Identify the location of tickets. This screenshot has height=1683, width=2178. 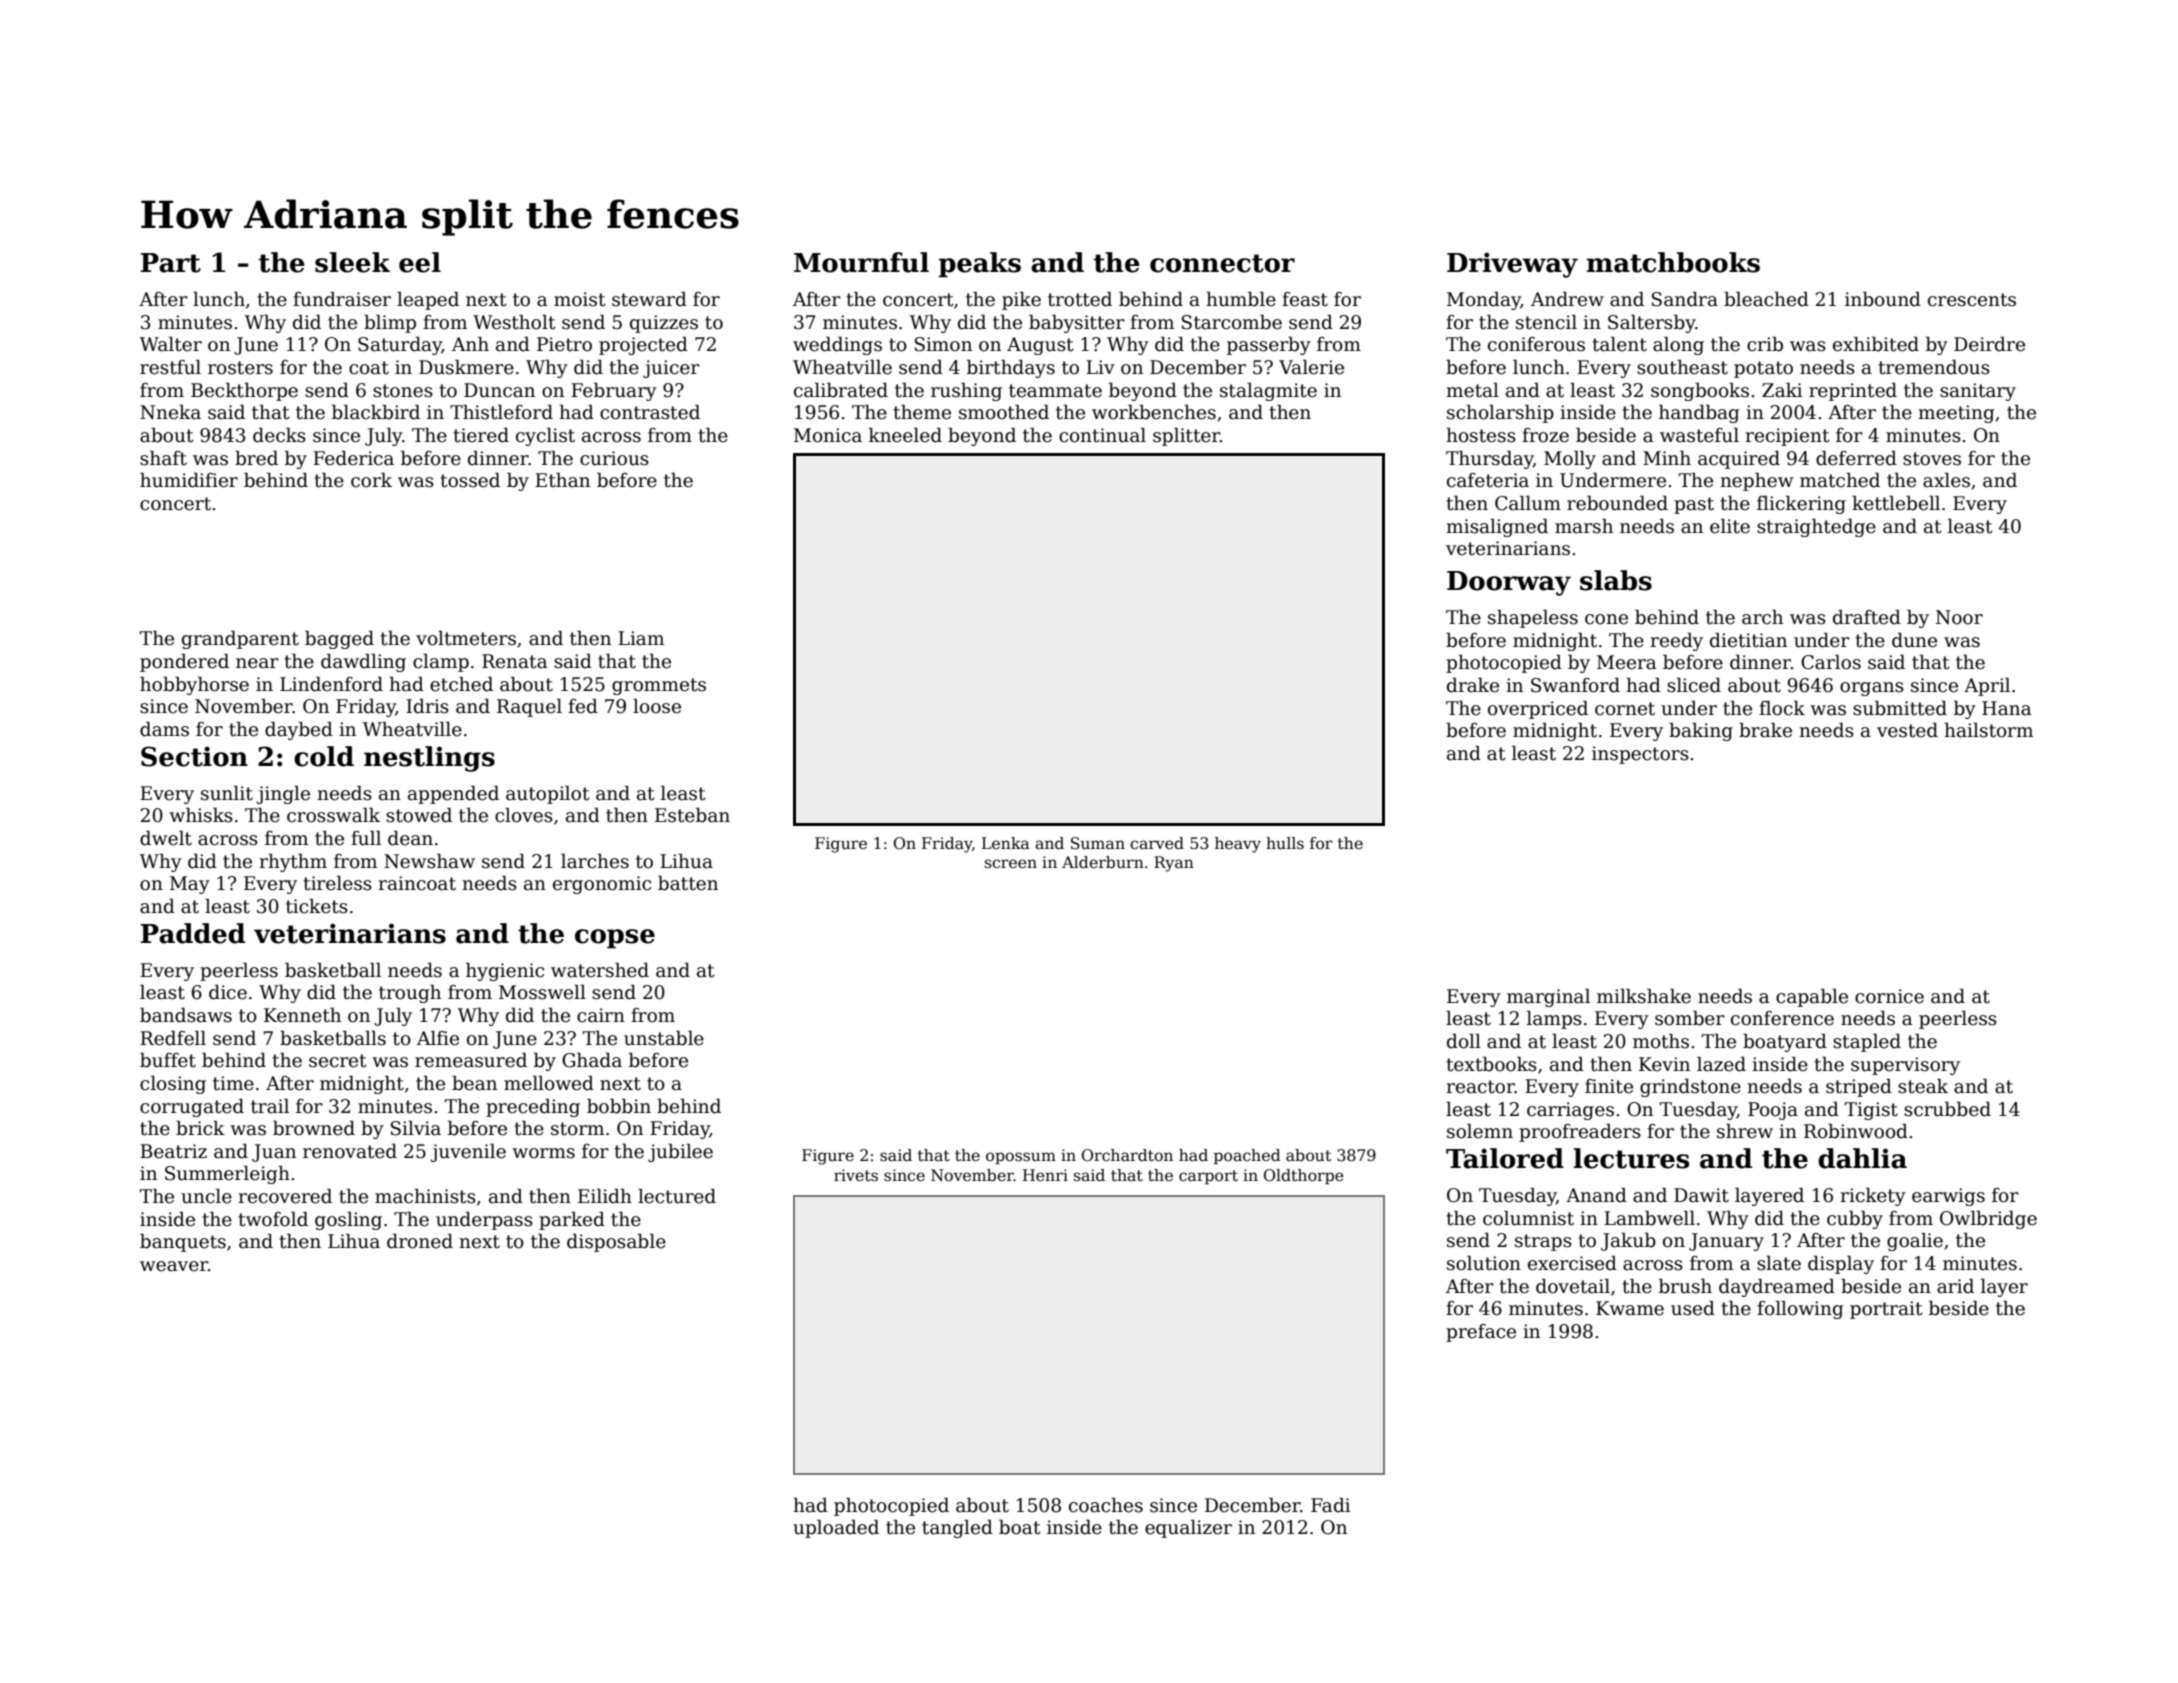
(317, 906).
